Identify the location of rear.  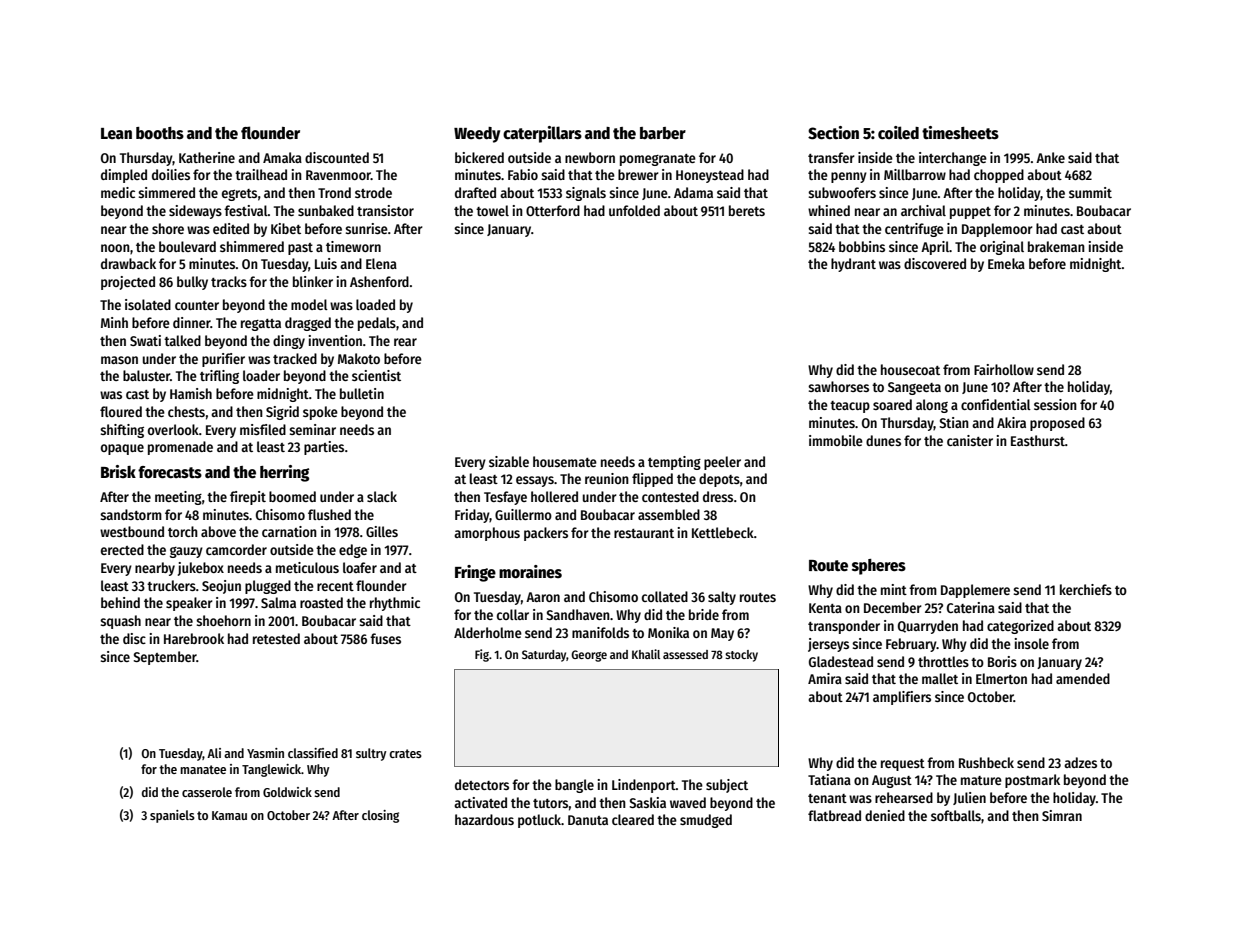
(405, 342).
